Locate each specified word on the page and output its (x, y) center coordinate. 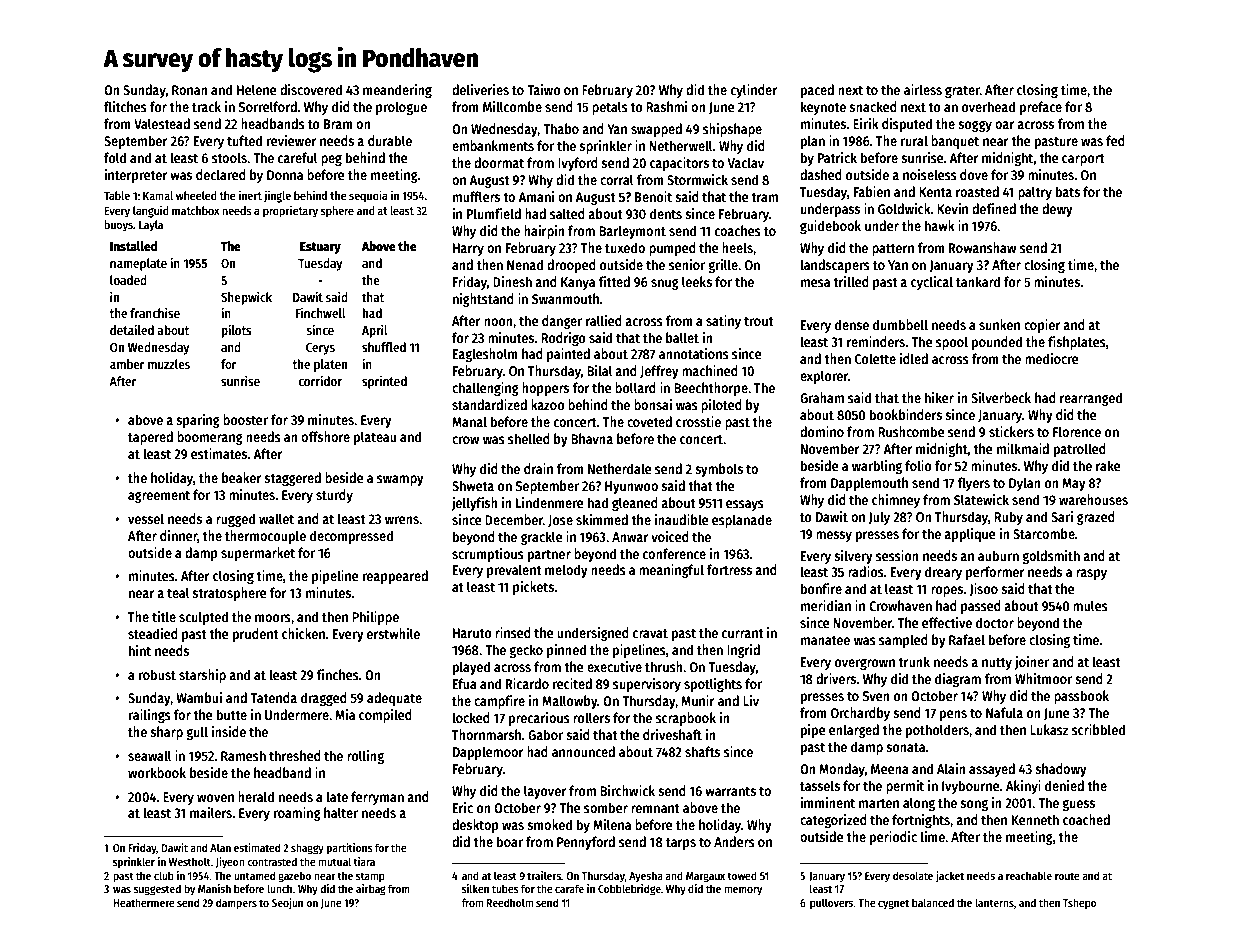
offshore (325, 436)
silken (475, 888)
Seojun (287, 903)
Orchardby (860, 714)
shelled (529, 438)
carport (1083, 160)
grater (962, 92)
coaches (738, 230)
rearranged (1091, 399)
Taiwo (544, 89)
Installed (134, 246)
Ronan (190, 90)
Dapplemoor (488, 753)
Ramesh (243, 755)
